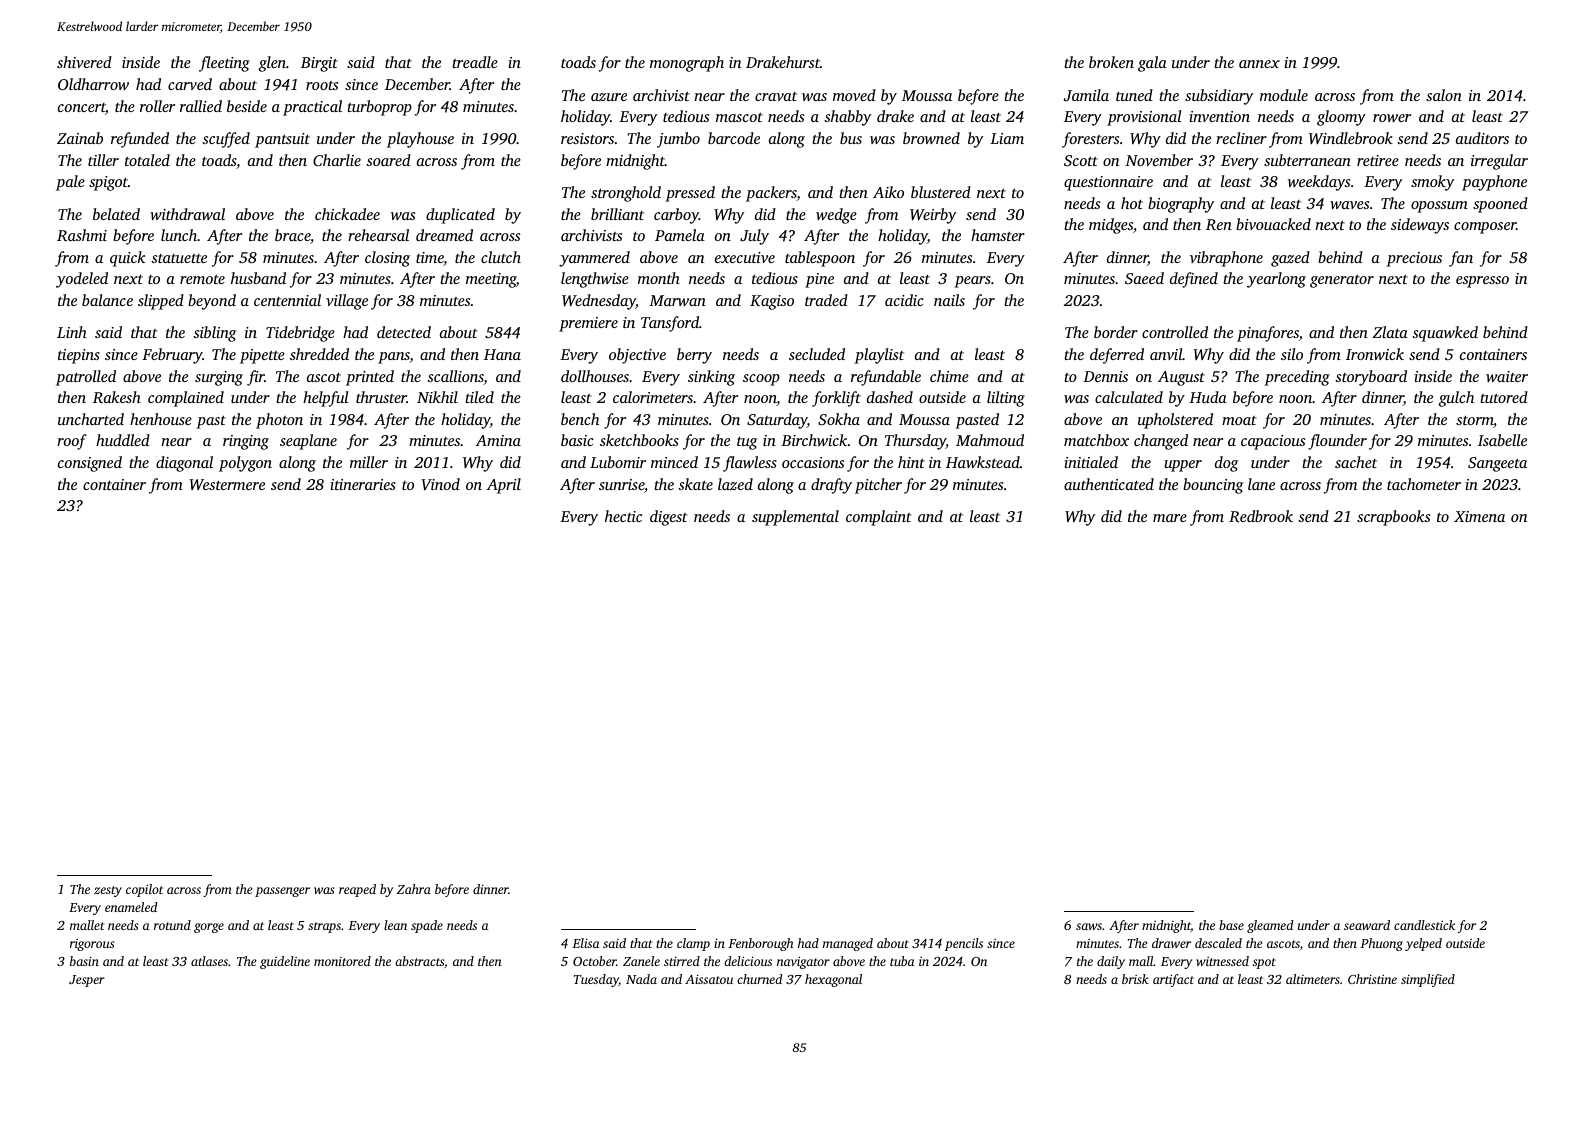 The width and height of the screenshot is (1585, 1121). Describe the element at coordinates (419, 961) in the screenshot. I see `abstracts` at that location.
